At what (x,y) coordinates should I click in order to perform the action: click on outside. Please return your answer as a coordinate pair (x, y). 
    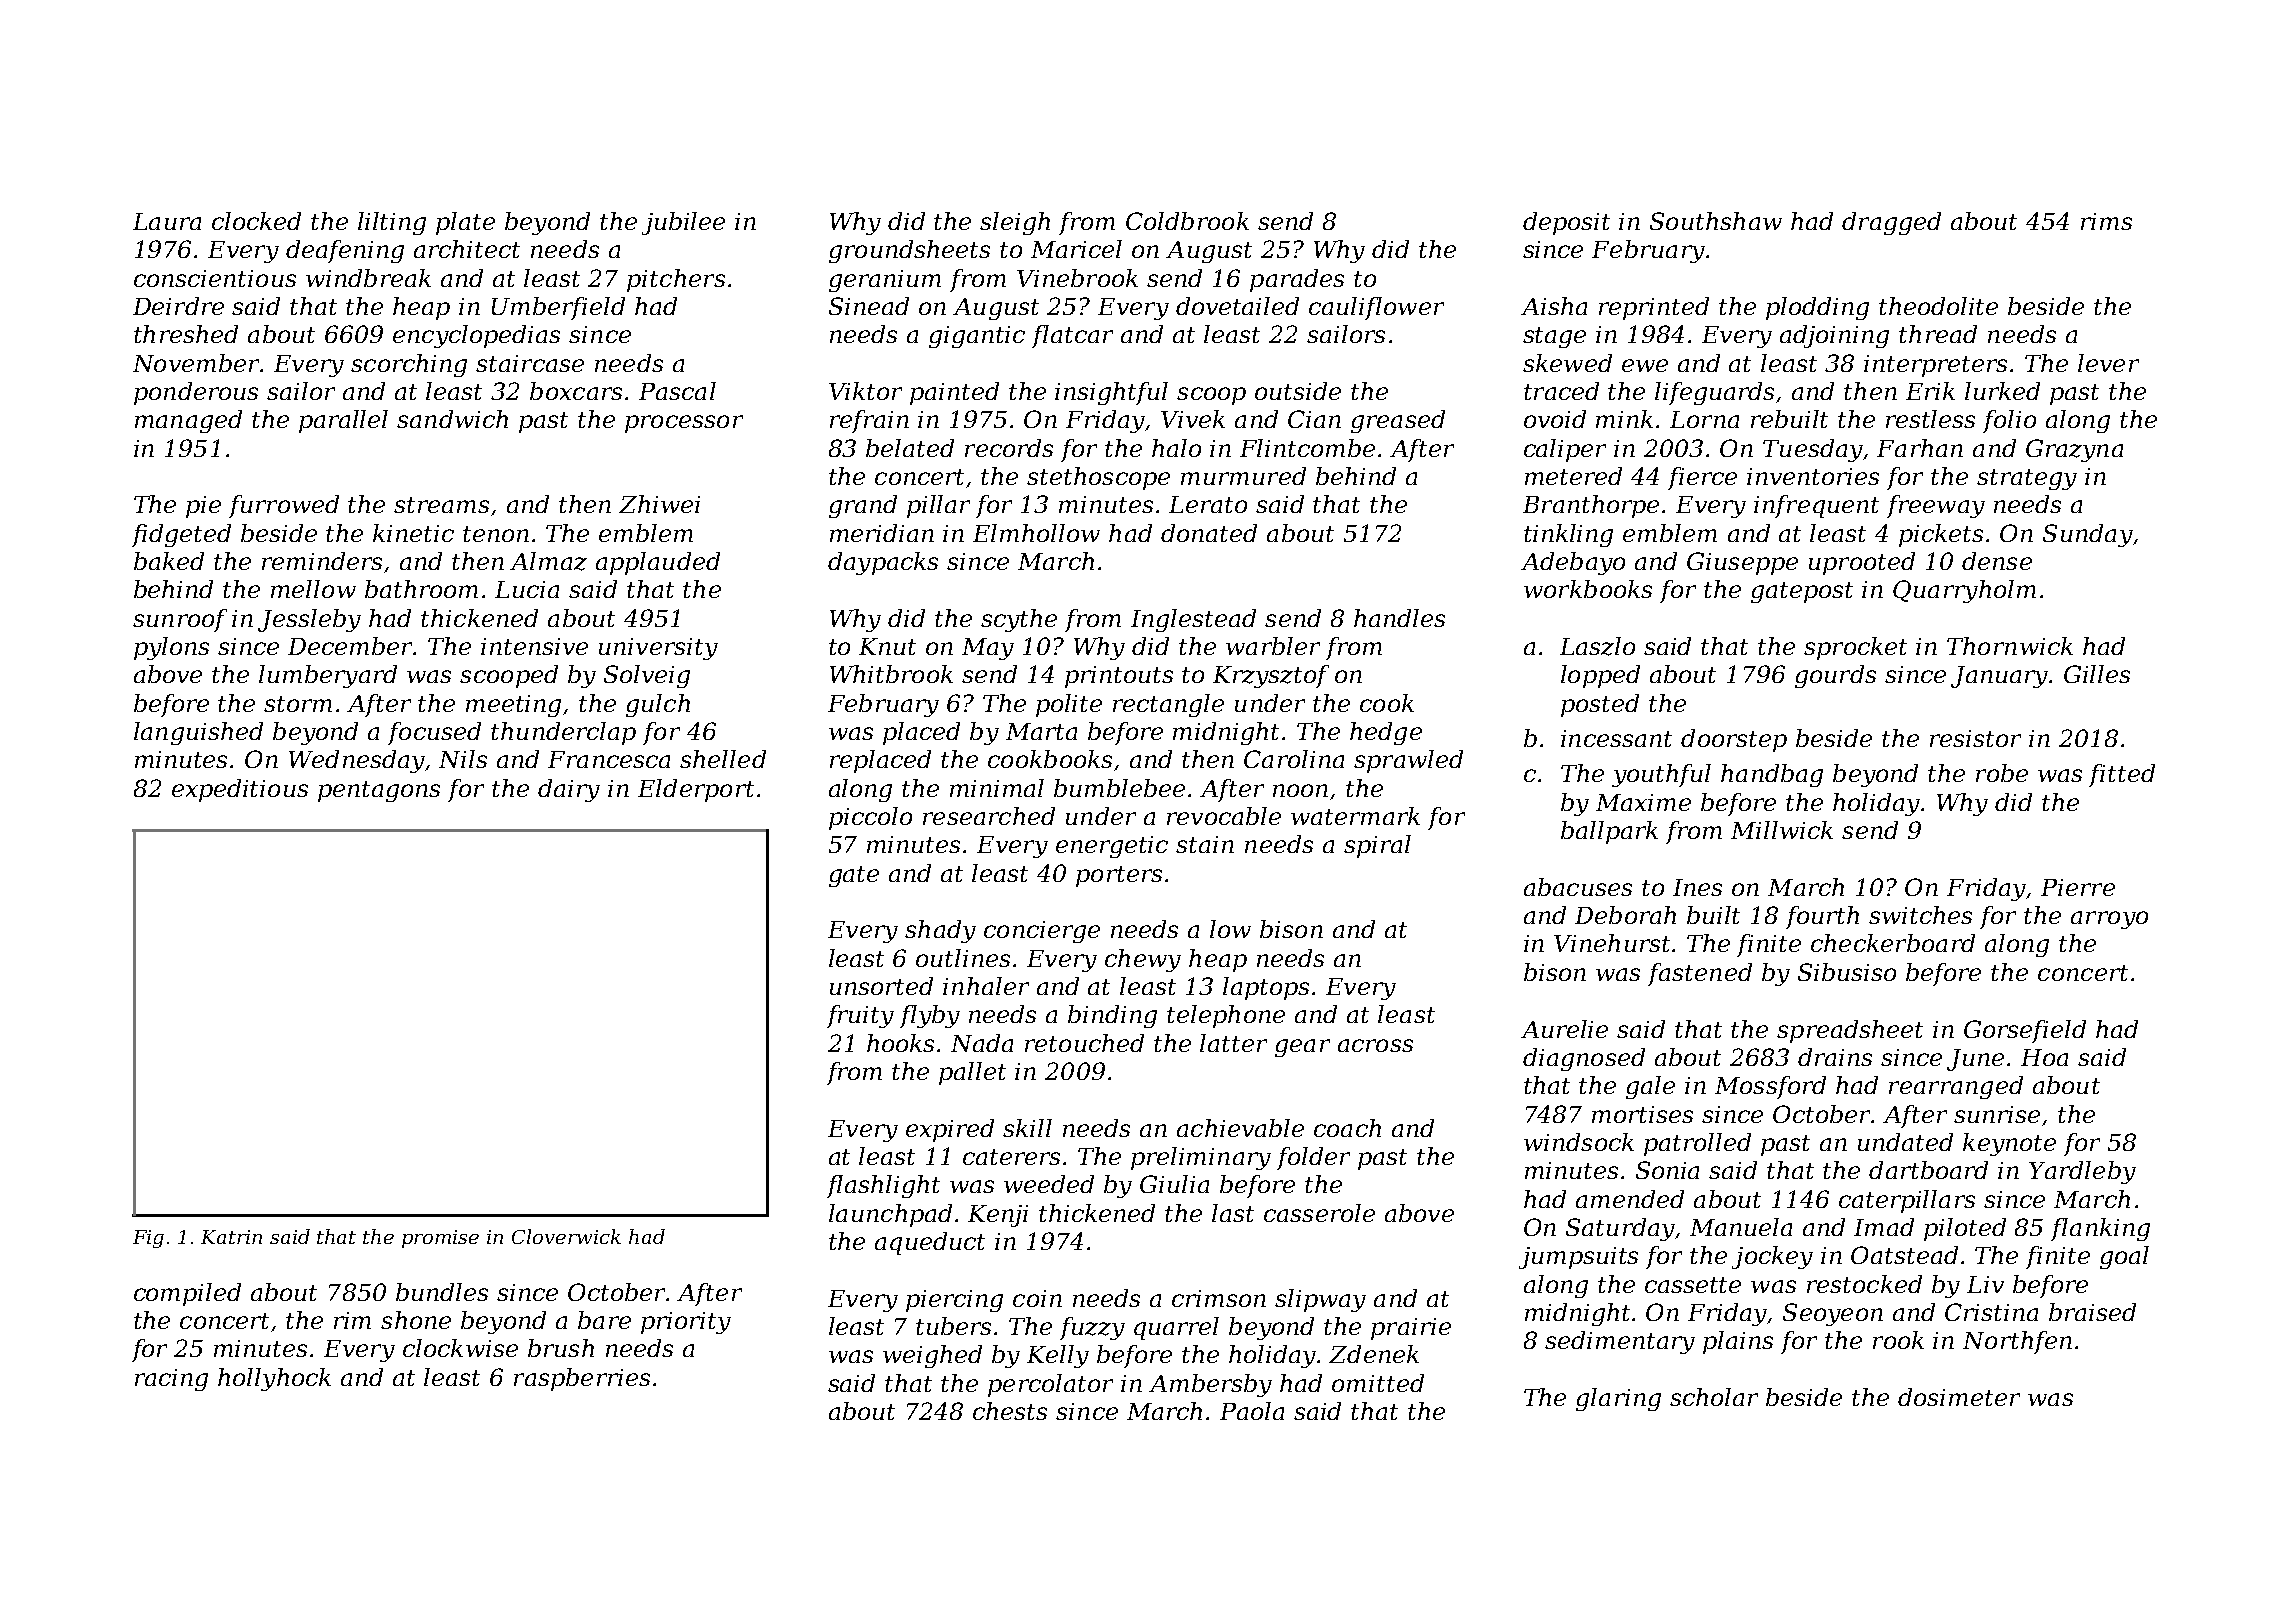
    Looking at the image, I should click on (1298, 391).
